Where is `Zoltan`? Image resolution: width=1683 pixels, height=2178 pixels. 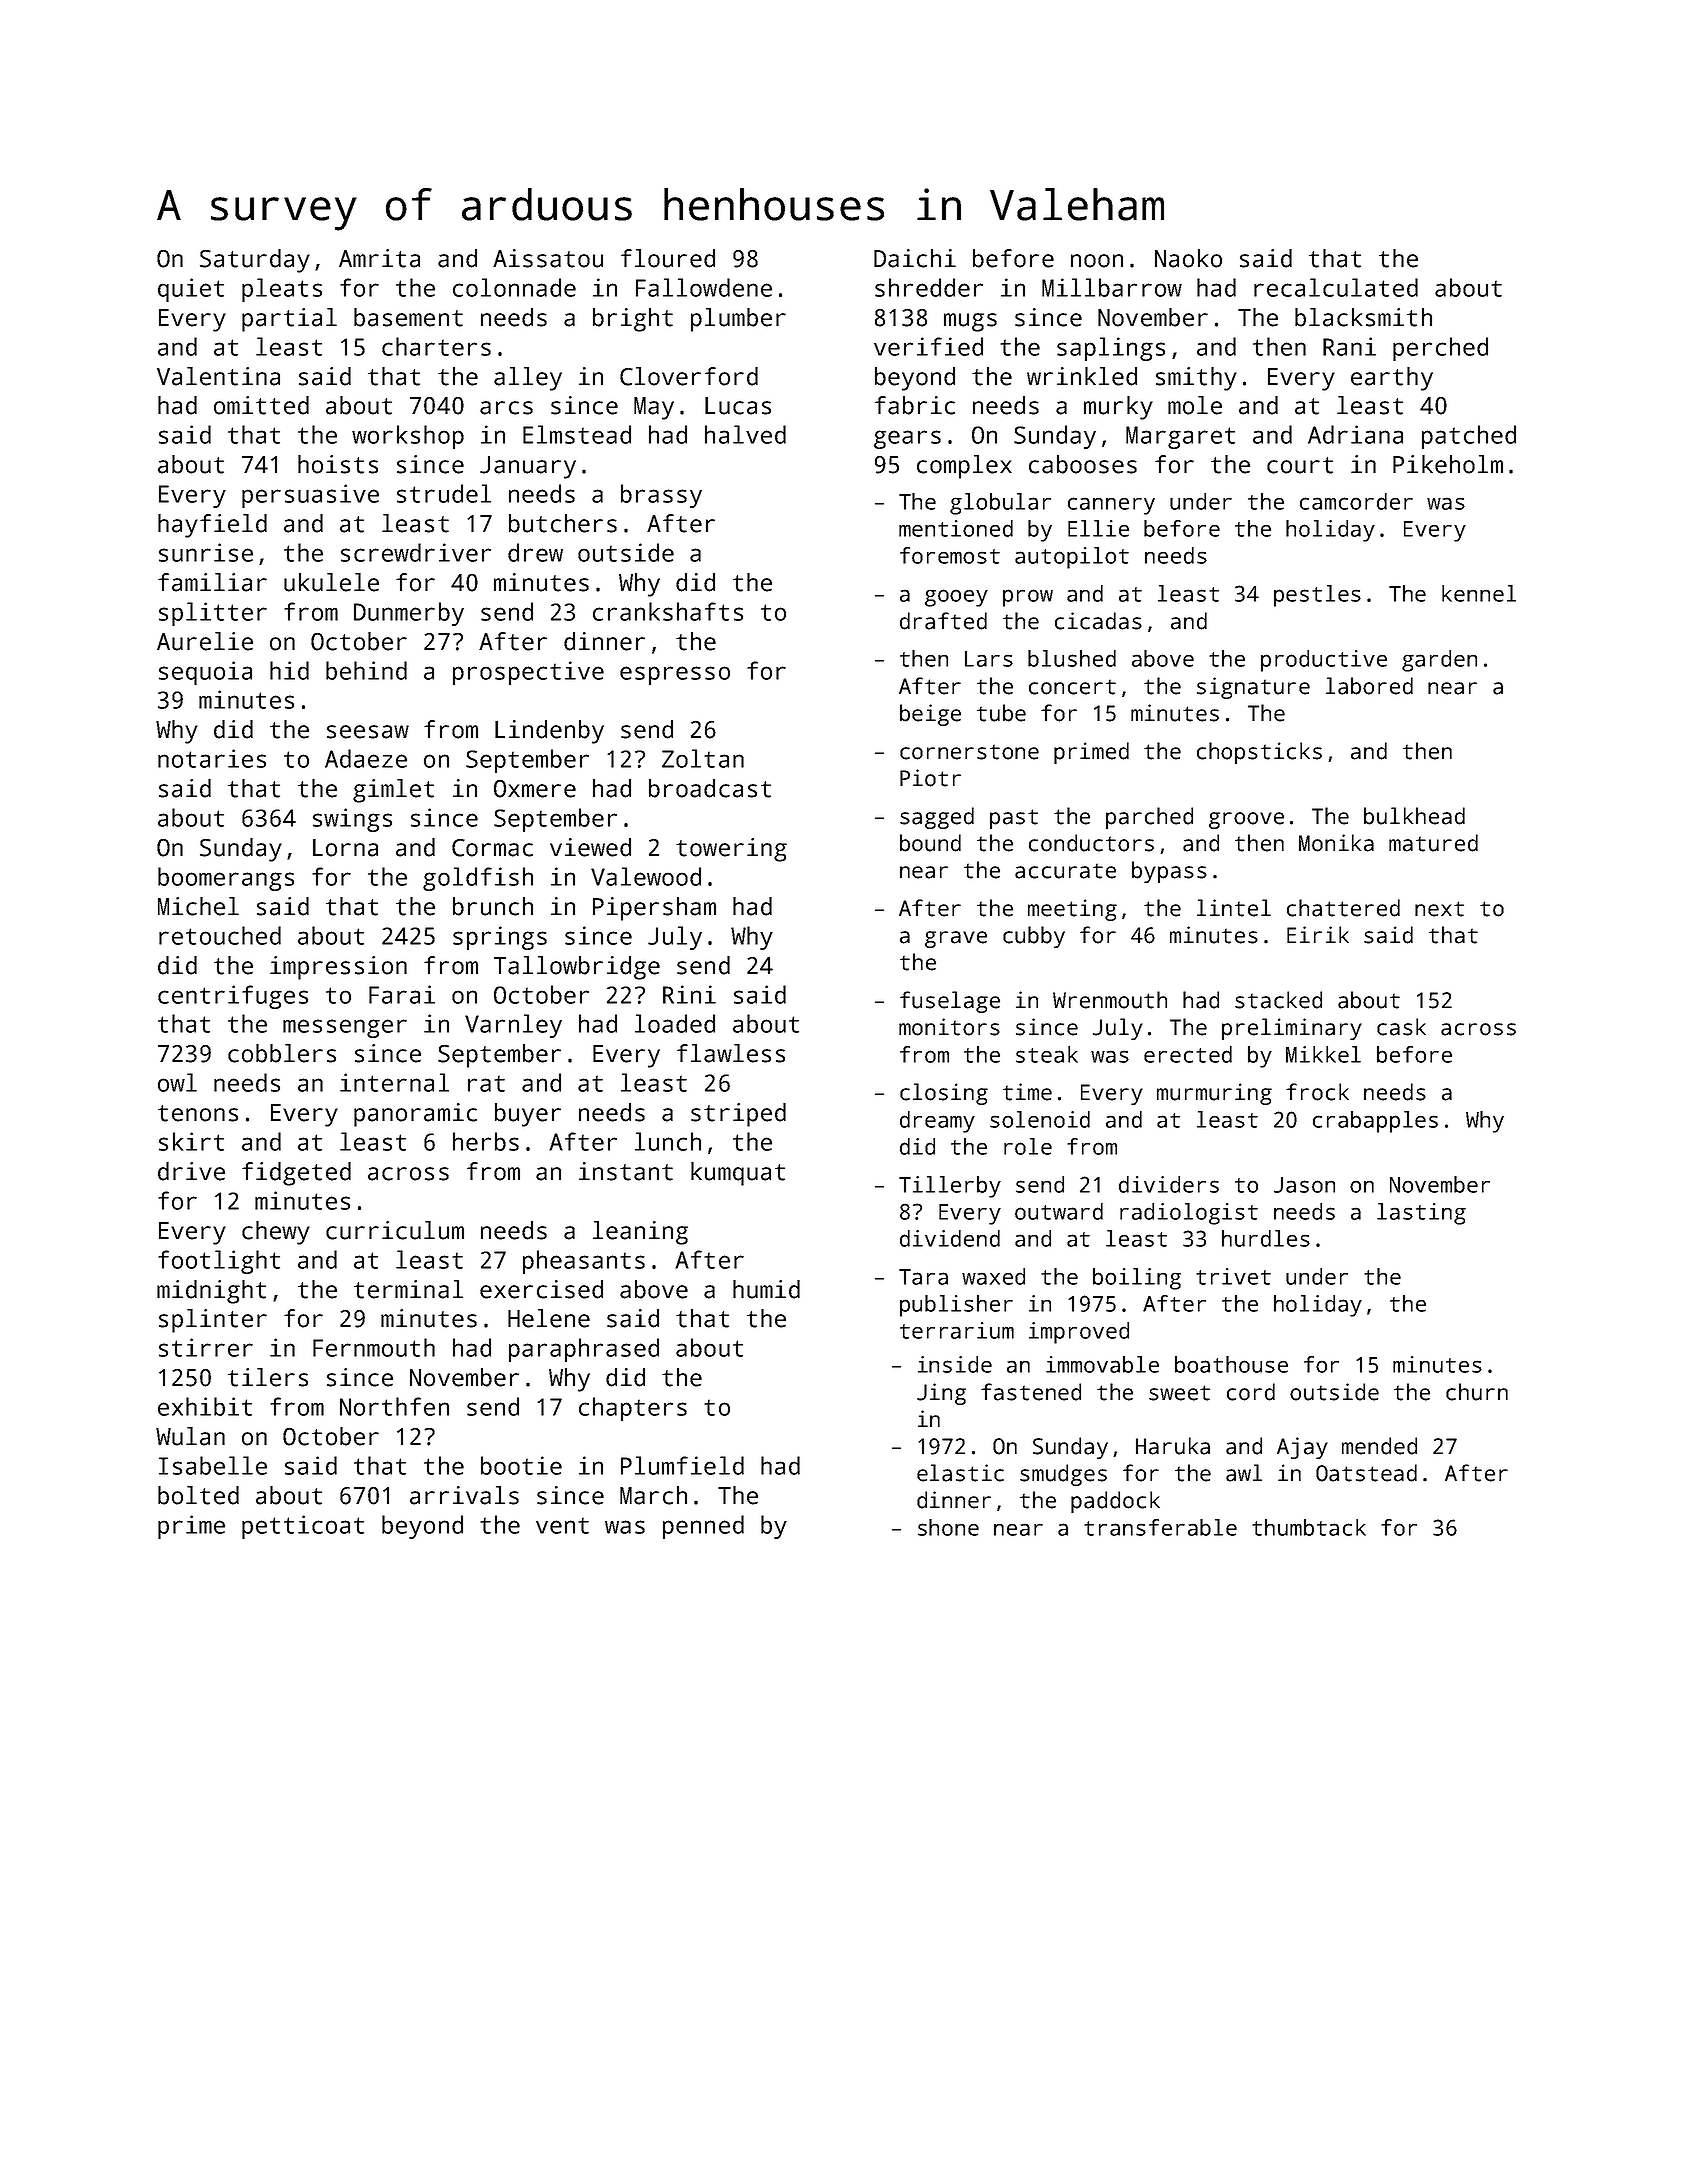 Zoltan is located at coordinates (703, 758).
